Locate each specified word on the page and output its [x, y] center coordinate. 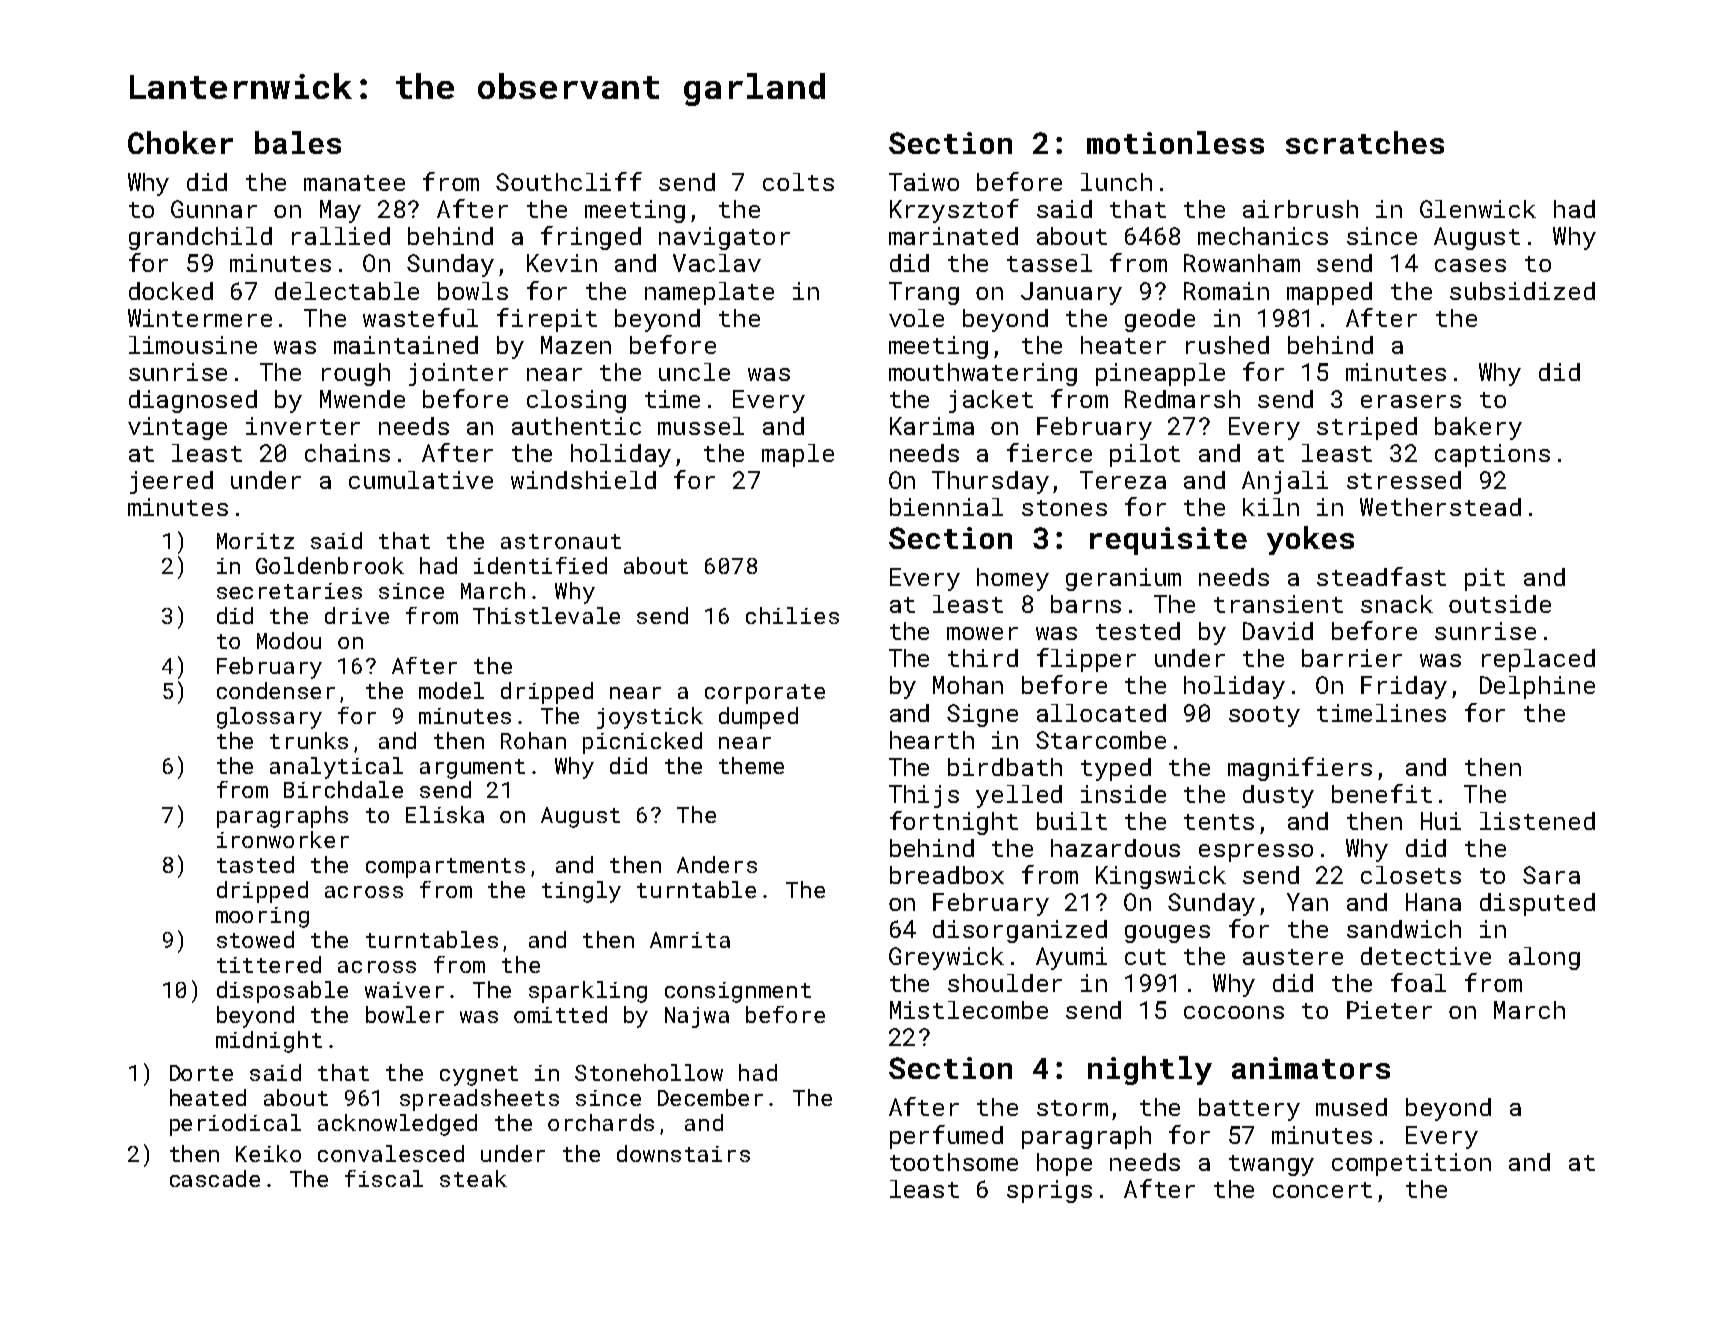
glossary [269, 718]
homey [1013, 579]
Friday [1404, 687]
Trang [924, 293]
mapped [1329, 293]
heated [208, 1097]
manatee [354, 183]
